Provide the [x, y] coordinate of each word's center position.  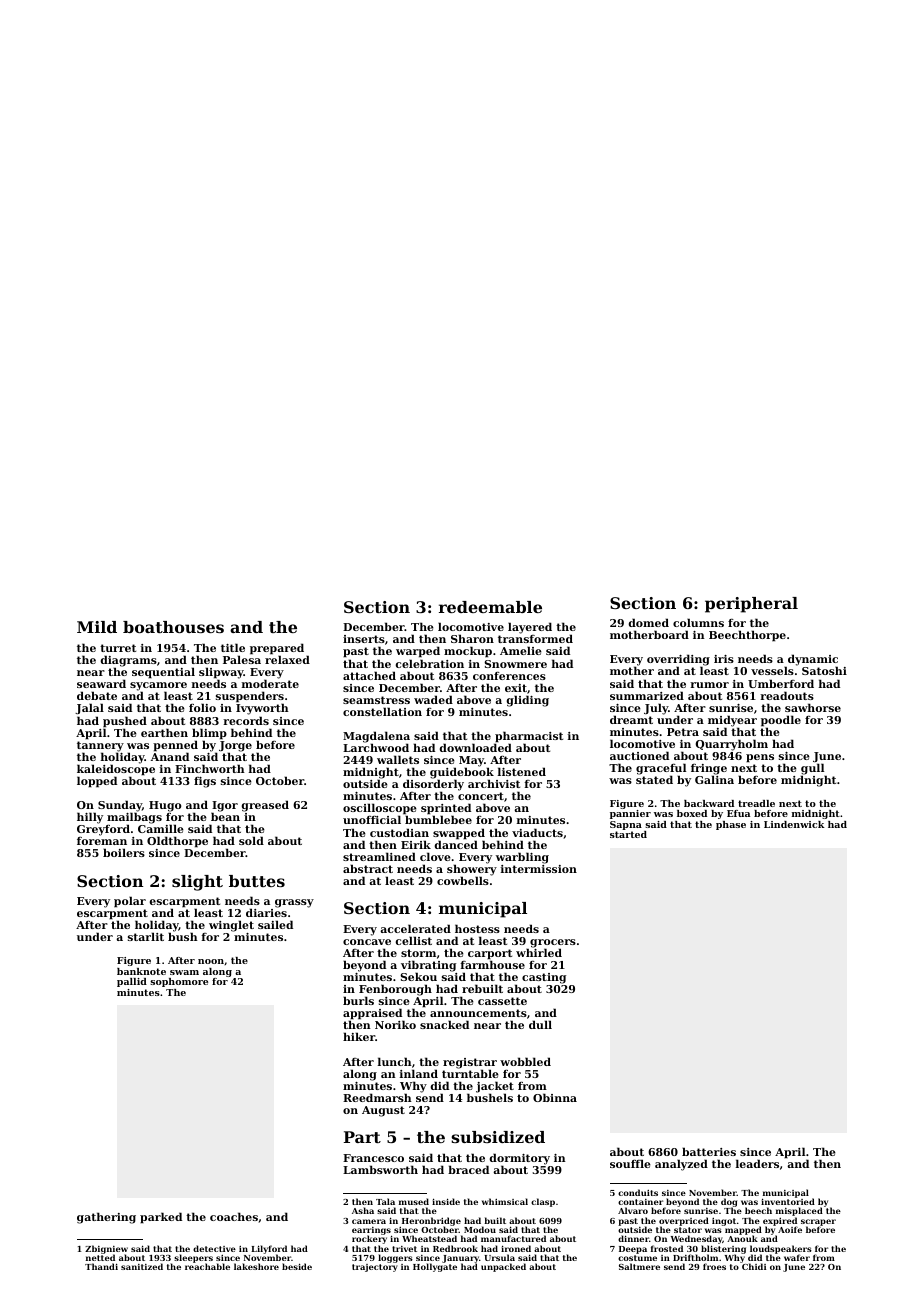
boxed [692, 813]
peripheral [751, 605]
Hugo [165, 806]
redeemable [490, 607]
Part [362, 1137]
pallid [132, 982]
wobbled [525, 1061]
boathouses [173, 627]
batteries [709, 1151]
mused [414, 1201]
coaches [234, 1216]
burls [358, 1000]
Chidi [754, 1267]
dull [540, 1025]
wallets [398, 759]
